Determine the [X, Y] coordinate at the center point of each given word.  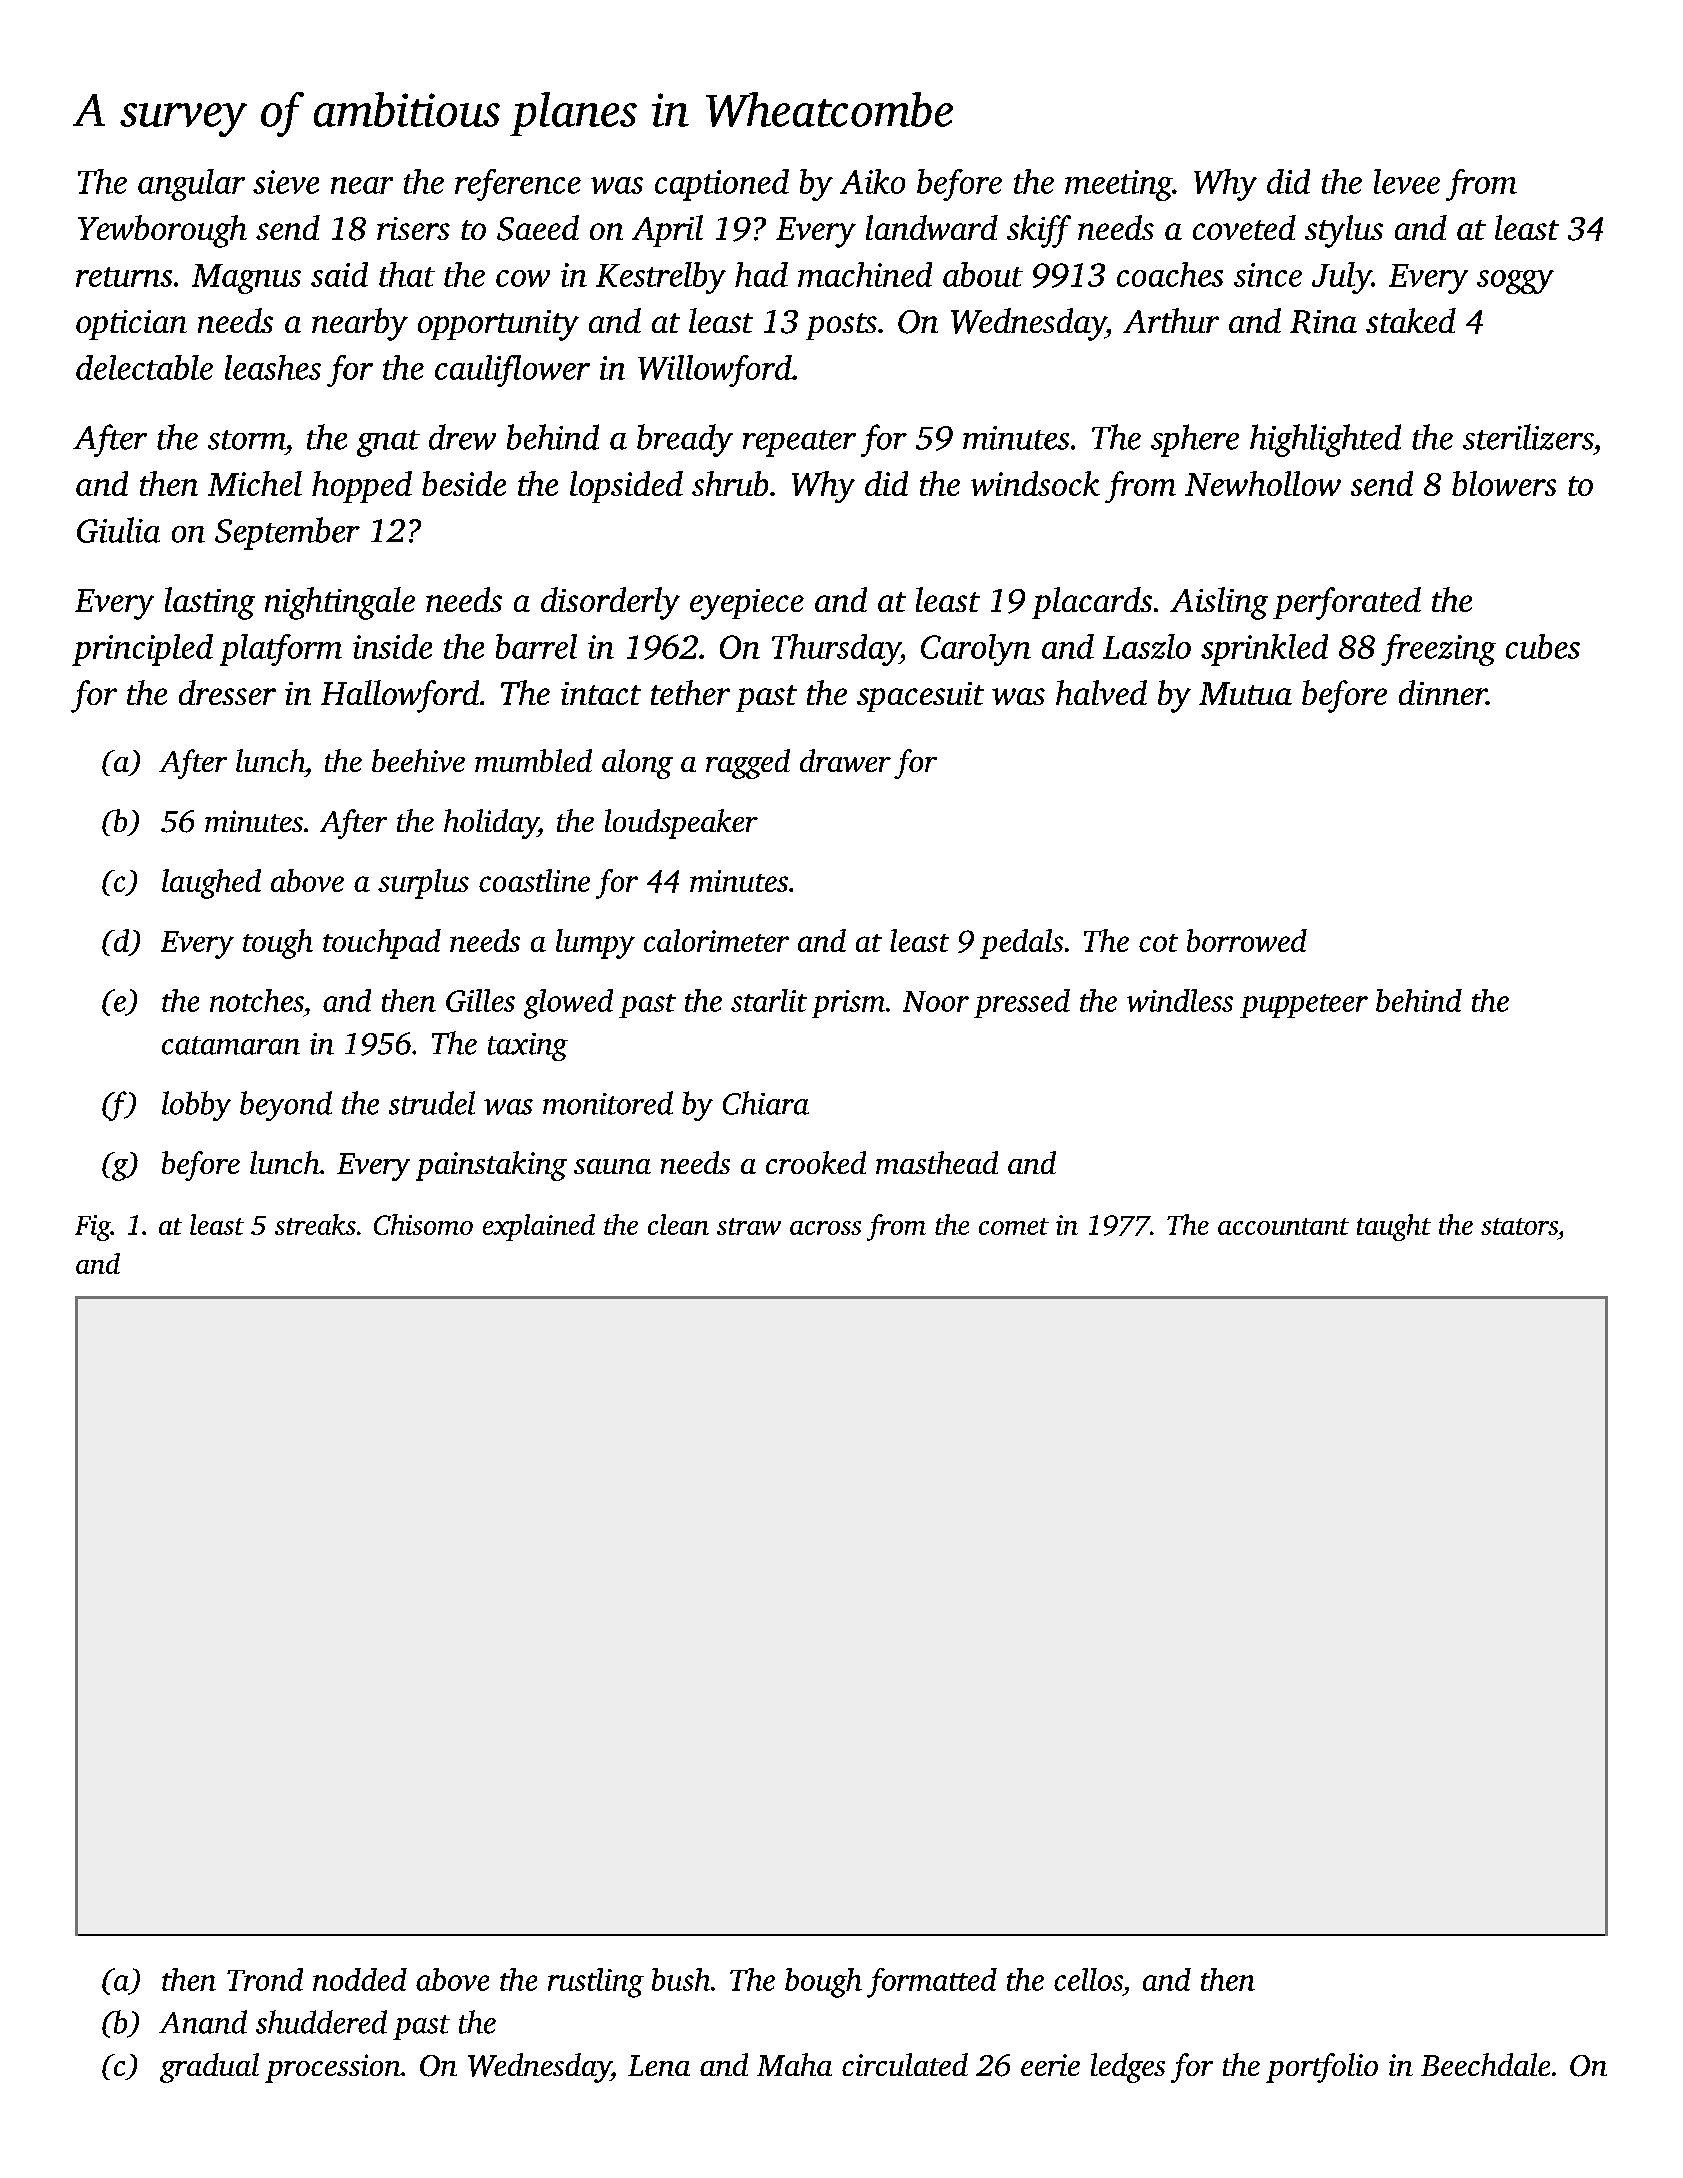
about [983, 274]
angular [191, 185]
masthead [937, 1162]
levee [1407, 181]
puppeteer [1304, 1006]
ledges [1128, 2068]
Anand [203, 2022]
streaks [315, 1224]
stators [1519, 1226]
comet [1014, 1226]
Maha [794, 2064]
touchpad [382, 944]
